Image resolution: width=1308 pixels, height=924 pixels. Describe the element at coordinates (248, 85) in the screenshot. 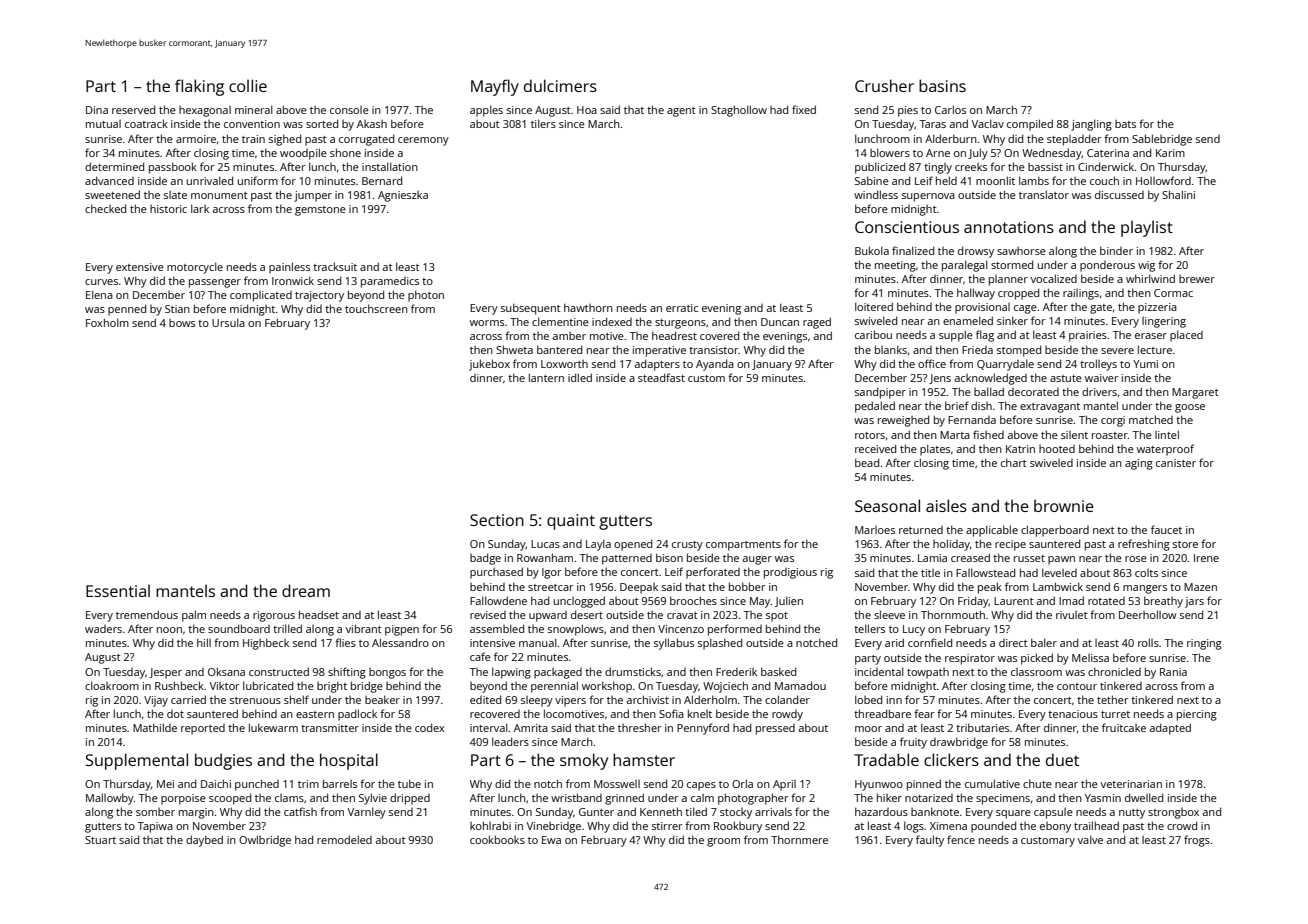

I see `collie` at that location.
